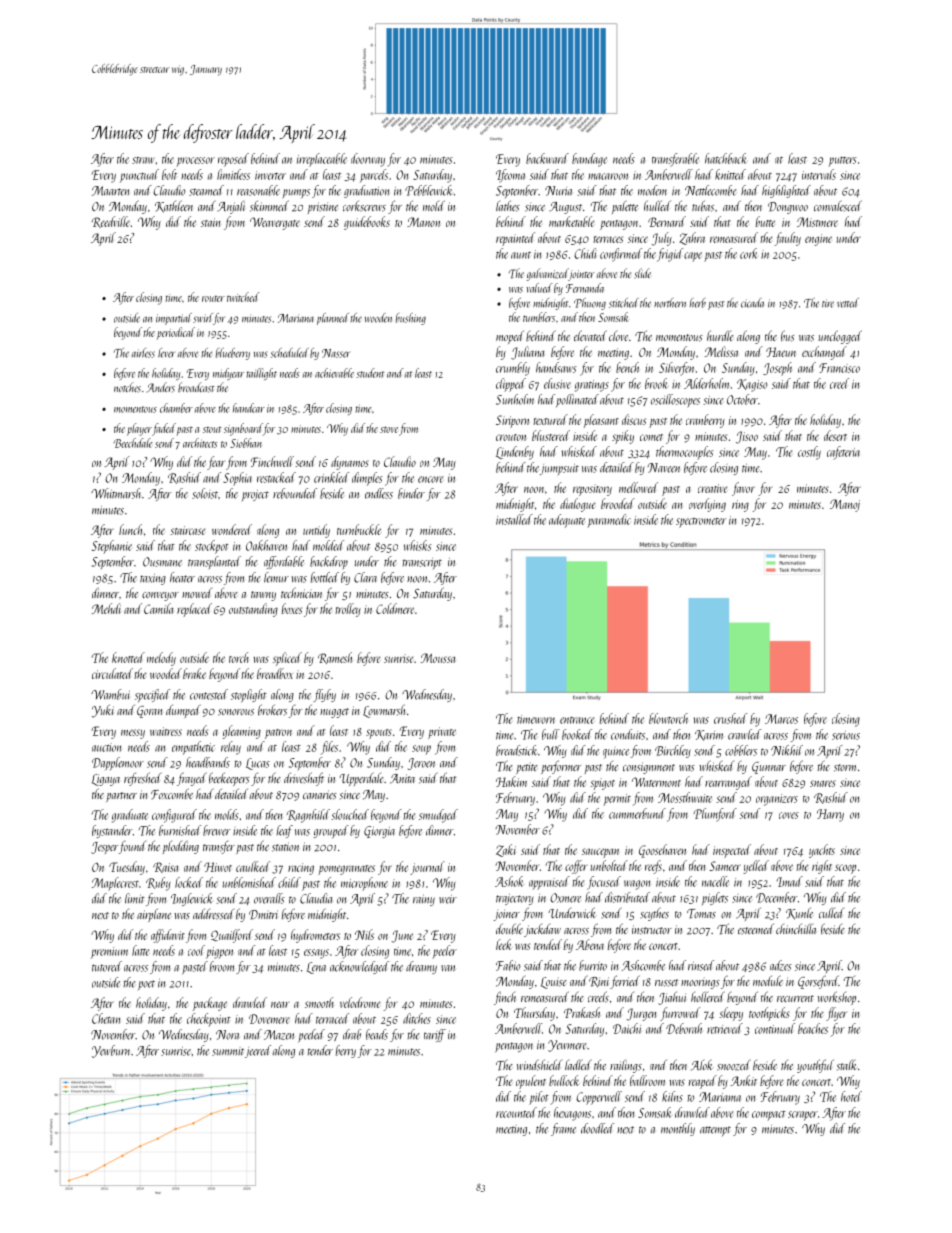  I want to click on bystander, so click(112, 831).
